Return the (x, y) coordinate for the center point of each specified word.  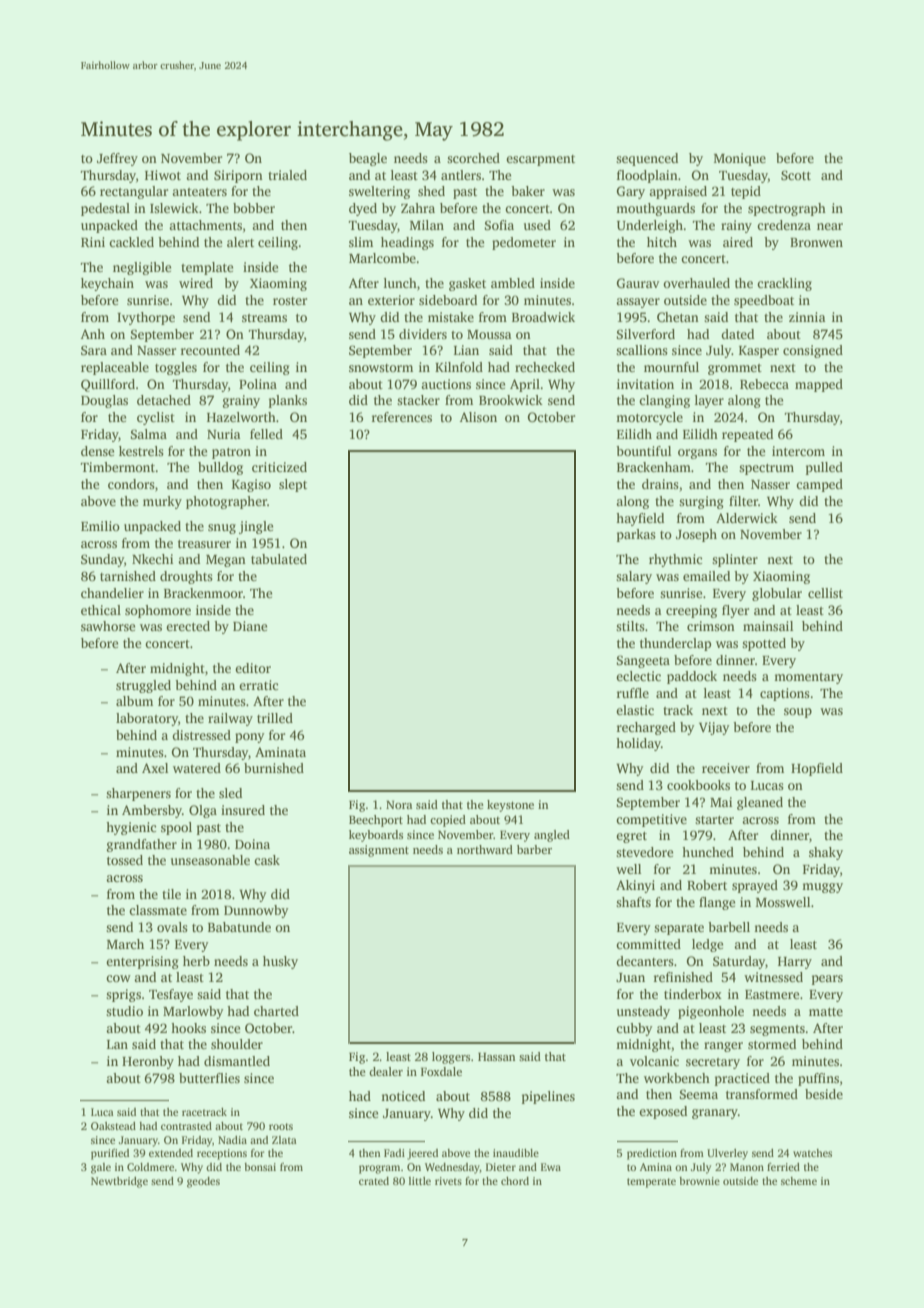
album (134, 701)
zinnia (807, 317)
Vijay (714, 728)
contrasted (186, 1126)
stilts (630, 626)
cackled (131, 242)
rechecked (545, 367)
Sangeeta (643, 661)
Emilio (100, 526)
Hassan (496, 1056)
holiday (638, 744)
